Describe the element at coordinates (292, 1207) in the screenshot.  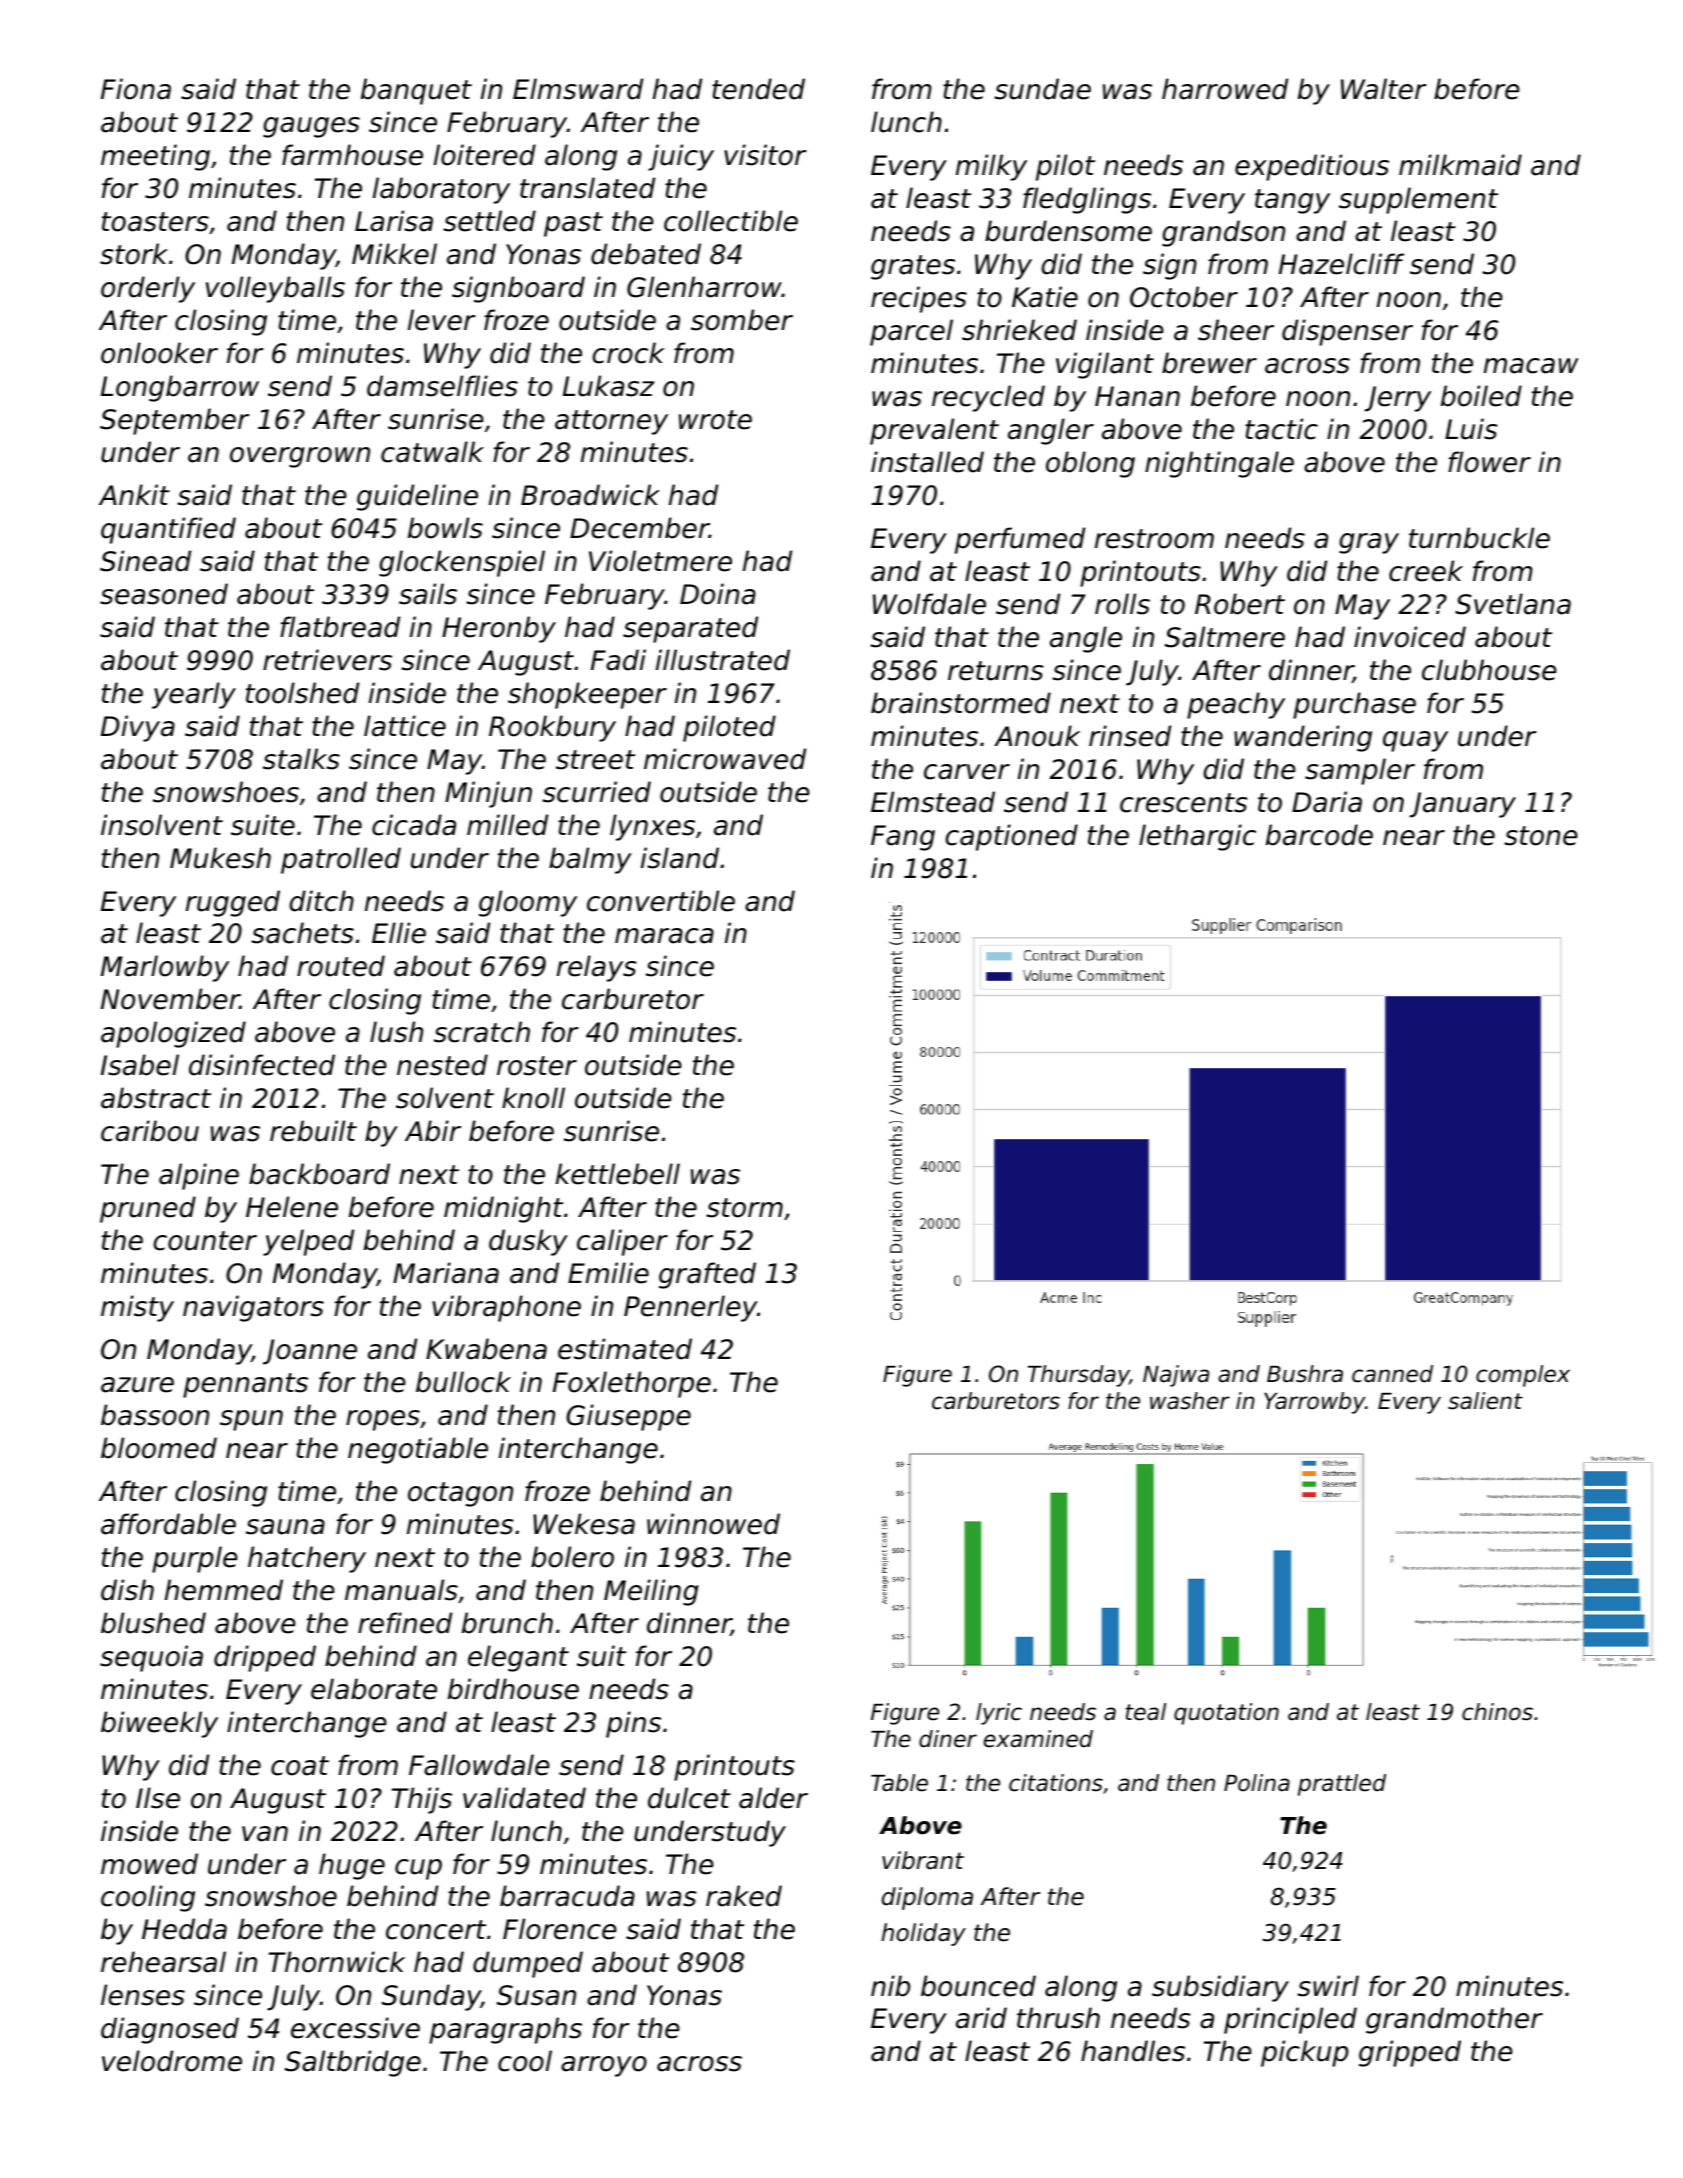
I see `Helene` at that location.
